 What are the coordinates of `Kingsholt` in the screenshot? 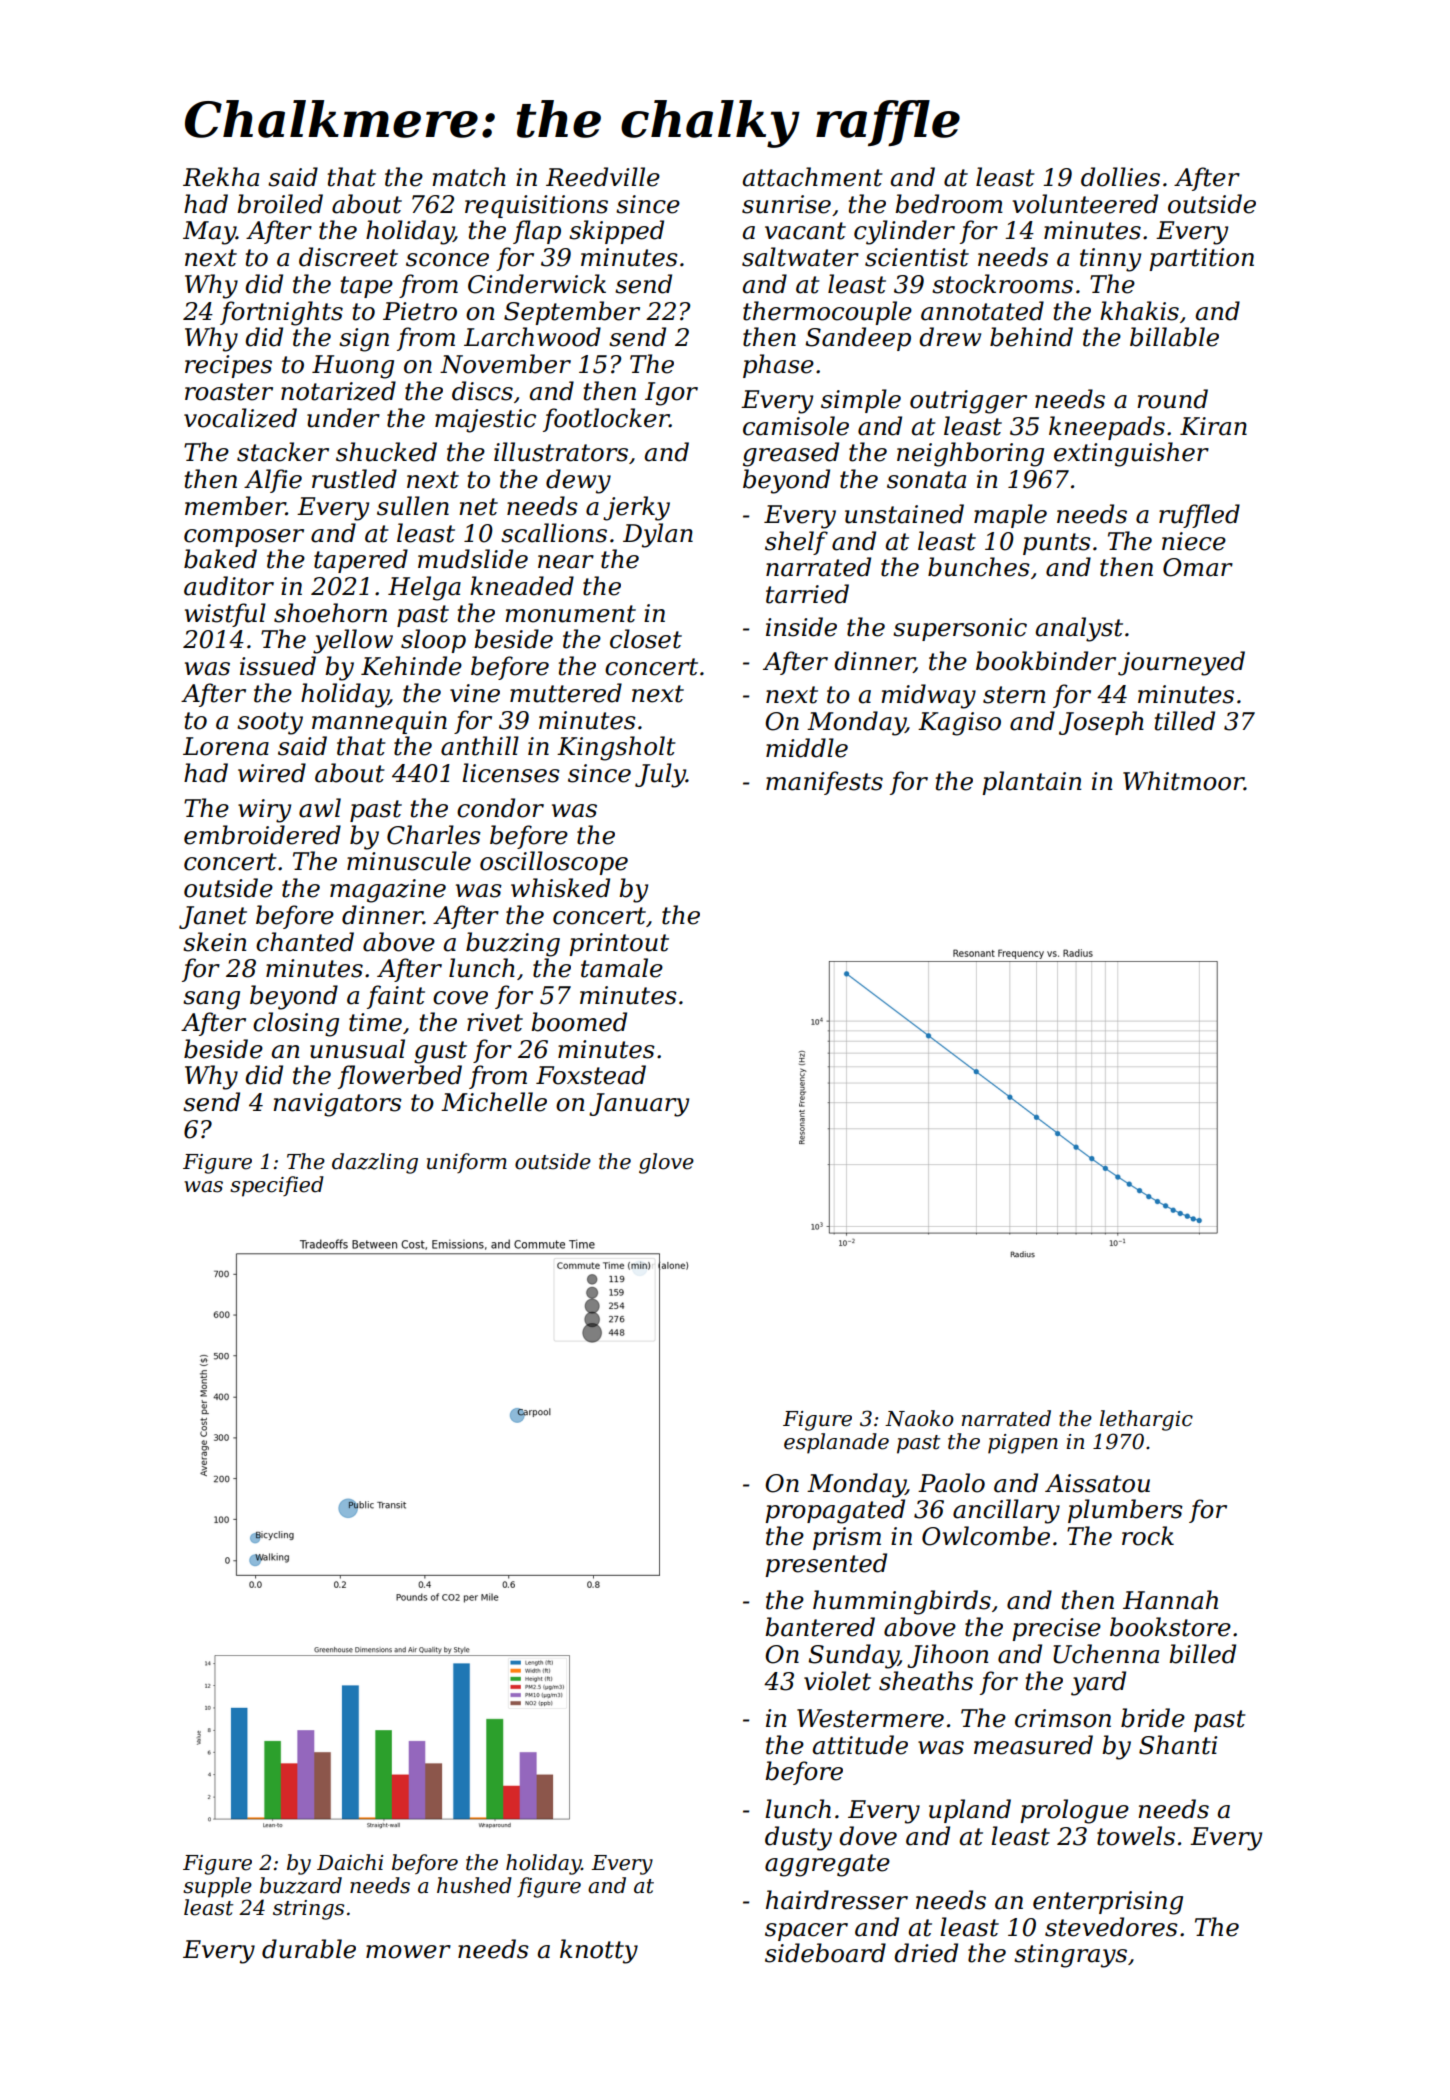 It's located at (616, 748).
